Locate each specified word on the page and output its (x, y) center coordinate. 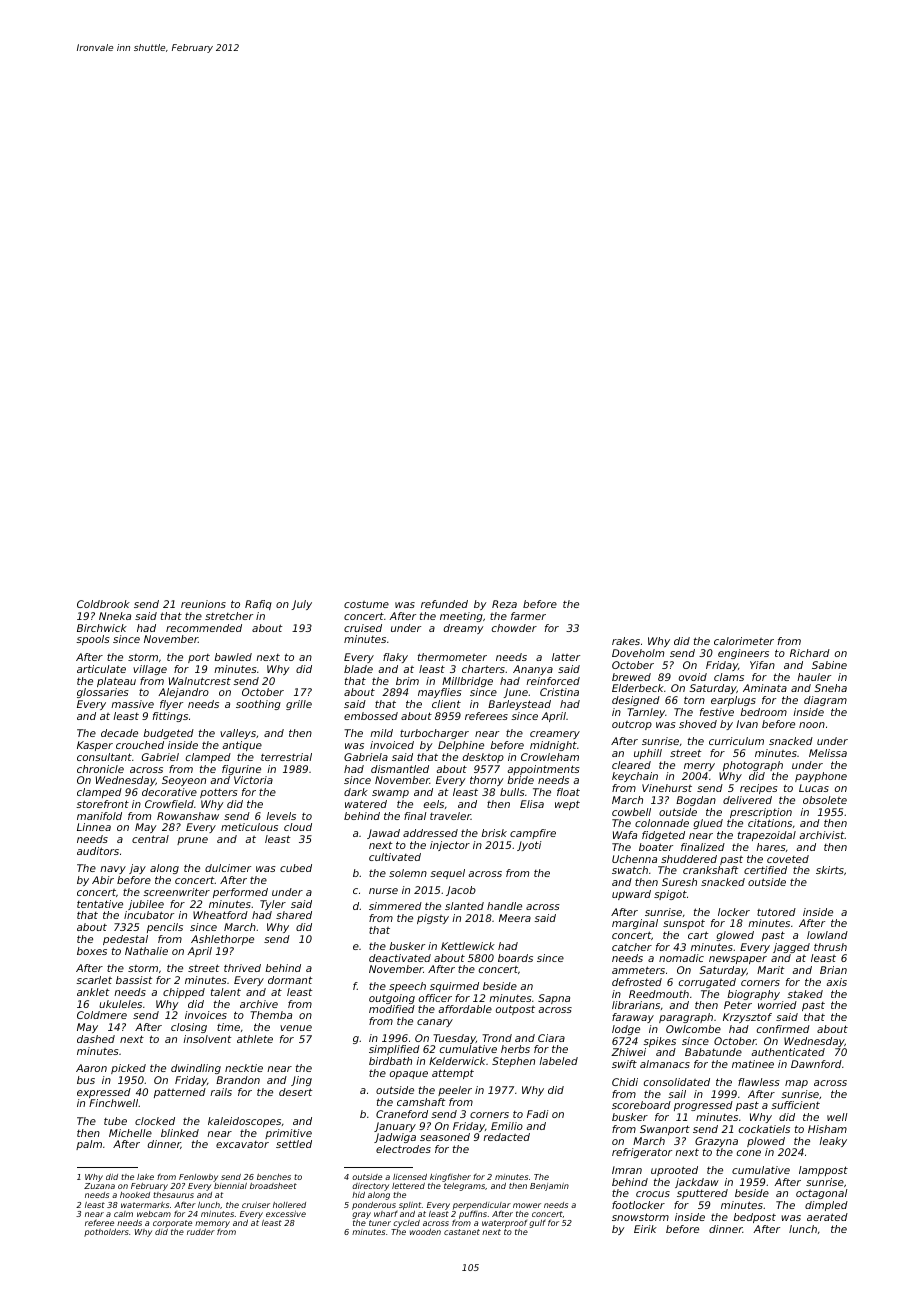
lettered (408, 1186)
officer (435, 998)
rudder (201, 1232)
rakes (626, 641)
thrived (242, 968)
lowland (827, 935)
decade (119, 733)
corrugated (707, 983)
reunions (203, 604)
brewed (631, 677)
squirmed (454, 987)
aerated (827, 1217)
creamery (555, 735)
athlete (255, 1039)
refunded (444, 604)
